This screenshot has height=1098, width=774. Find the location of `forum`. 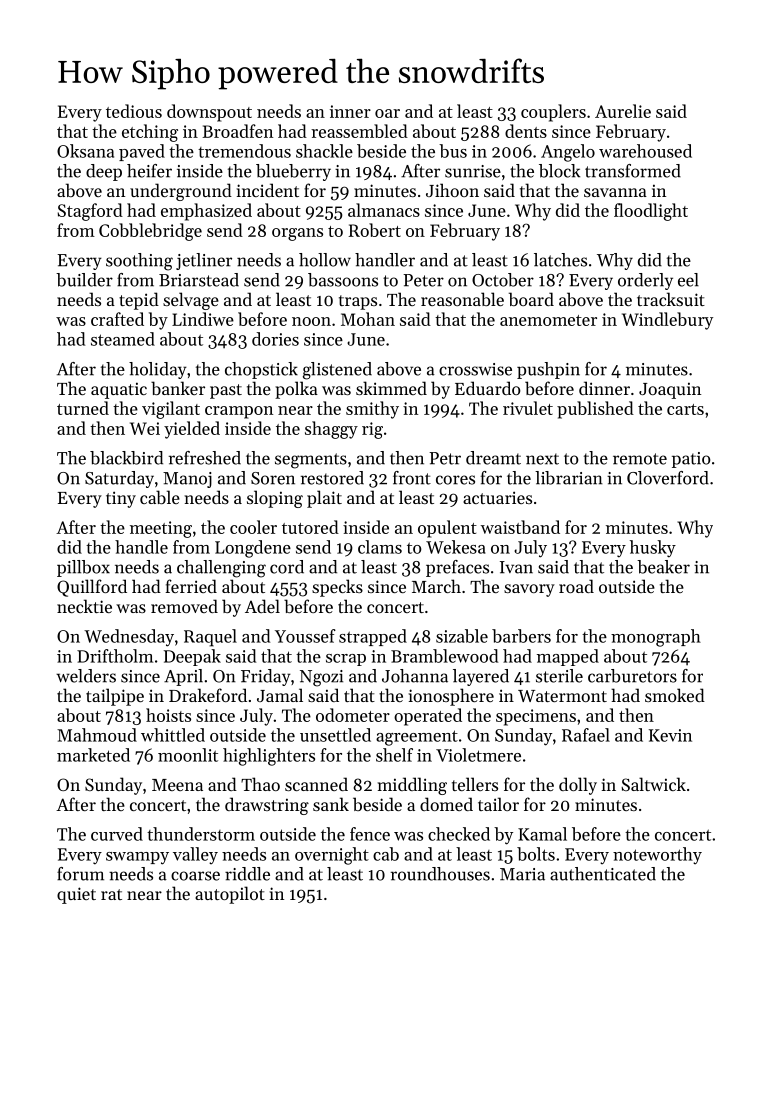

forum is located at coordinates (80, 874).
